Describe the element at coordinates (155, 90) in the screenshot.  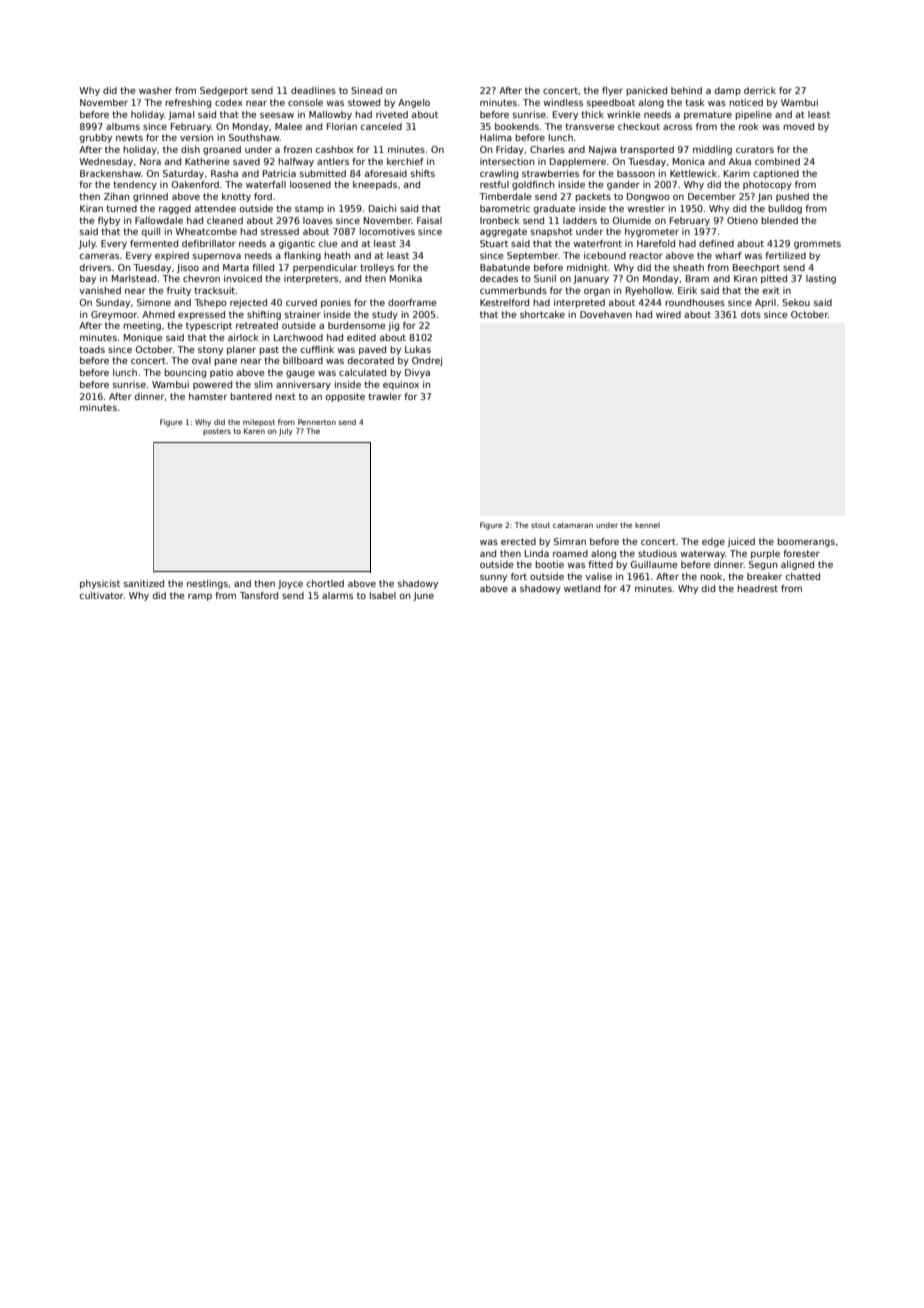
I see `washer` at that location.
